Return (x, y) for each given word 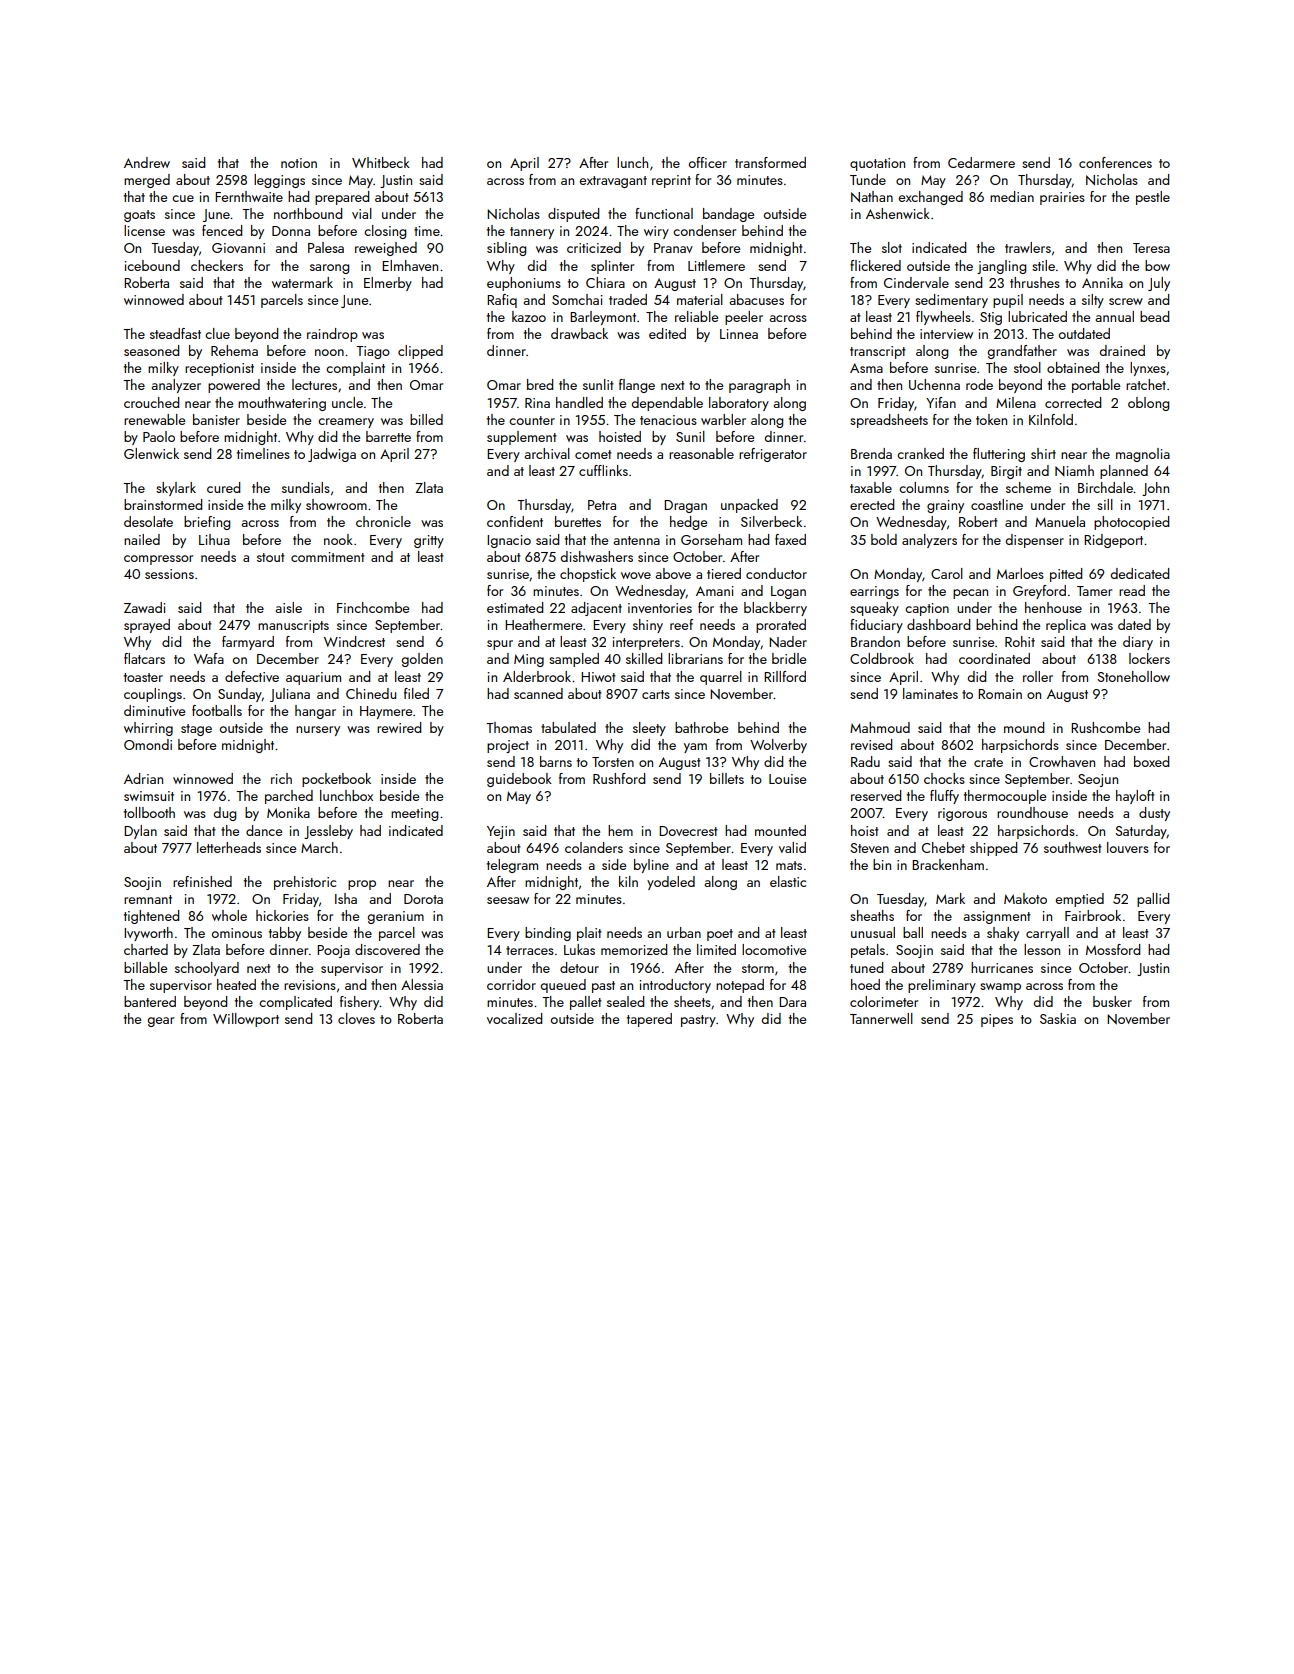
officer (708, 162)
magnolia (1143, 455)
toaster (143, 677)
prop (362, 885)
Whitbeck (381, 162)
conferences (1115, 162)
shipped (993, 849)
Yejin (501, 832)
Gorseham (711, 539)
